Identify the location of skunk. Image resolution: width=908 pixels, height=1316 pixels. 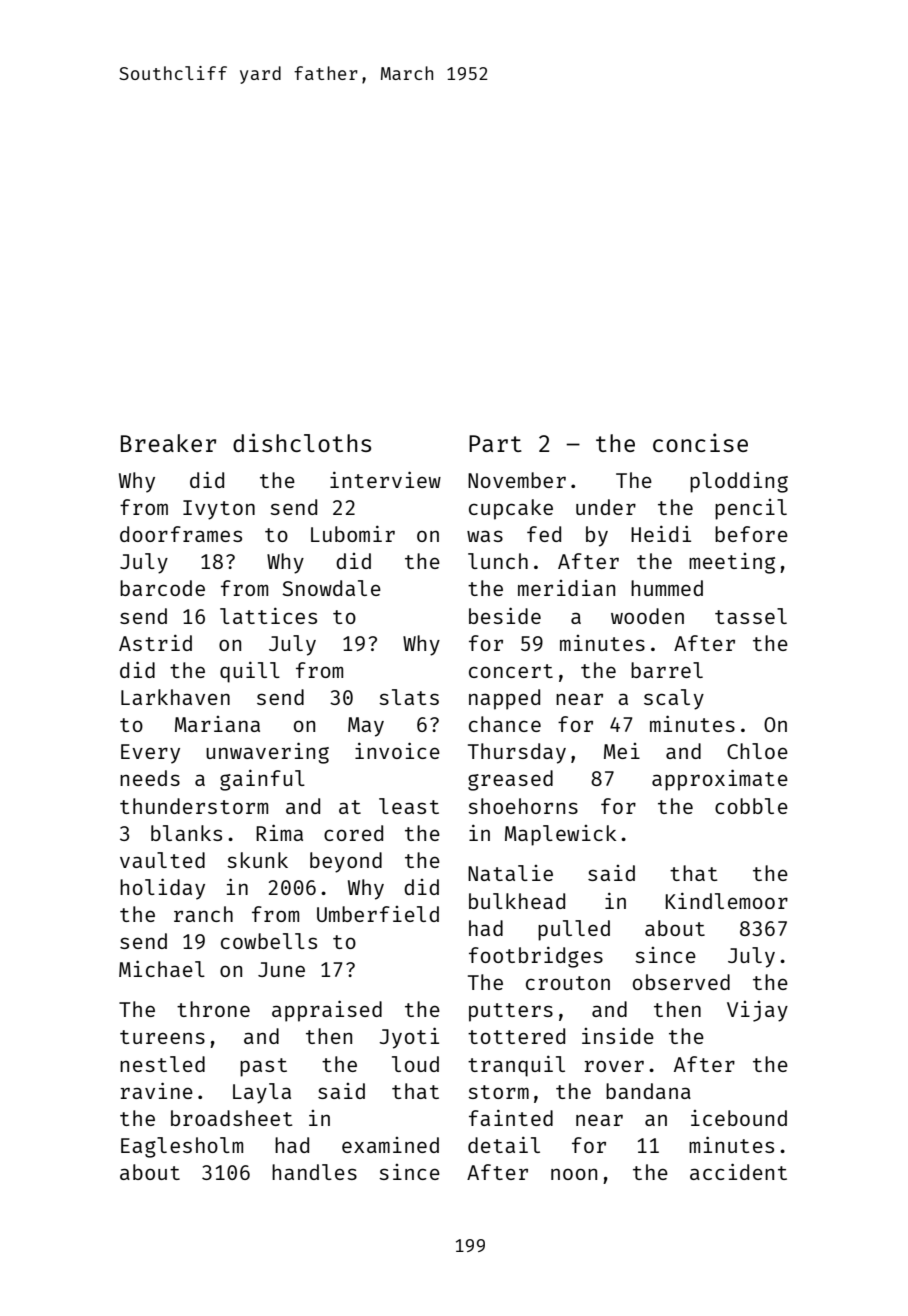
(257, 860).
